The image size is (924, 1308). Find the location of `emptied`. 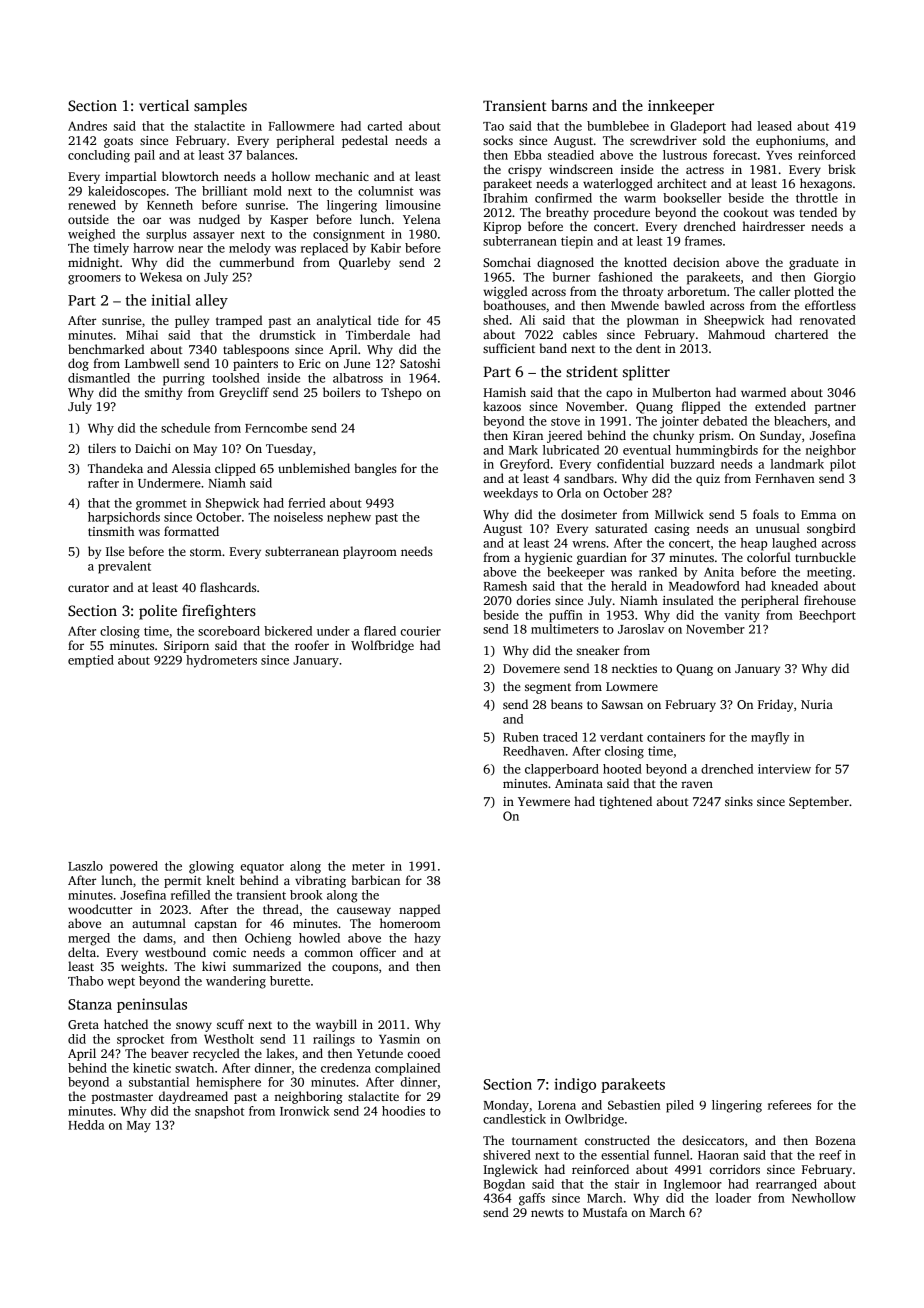

emptied is located at coordinates (91, 661).
